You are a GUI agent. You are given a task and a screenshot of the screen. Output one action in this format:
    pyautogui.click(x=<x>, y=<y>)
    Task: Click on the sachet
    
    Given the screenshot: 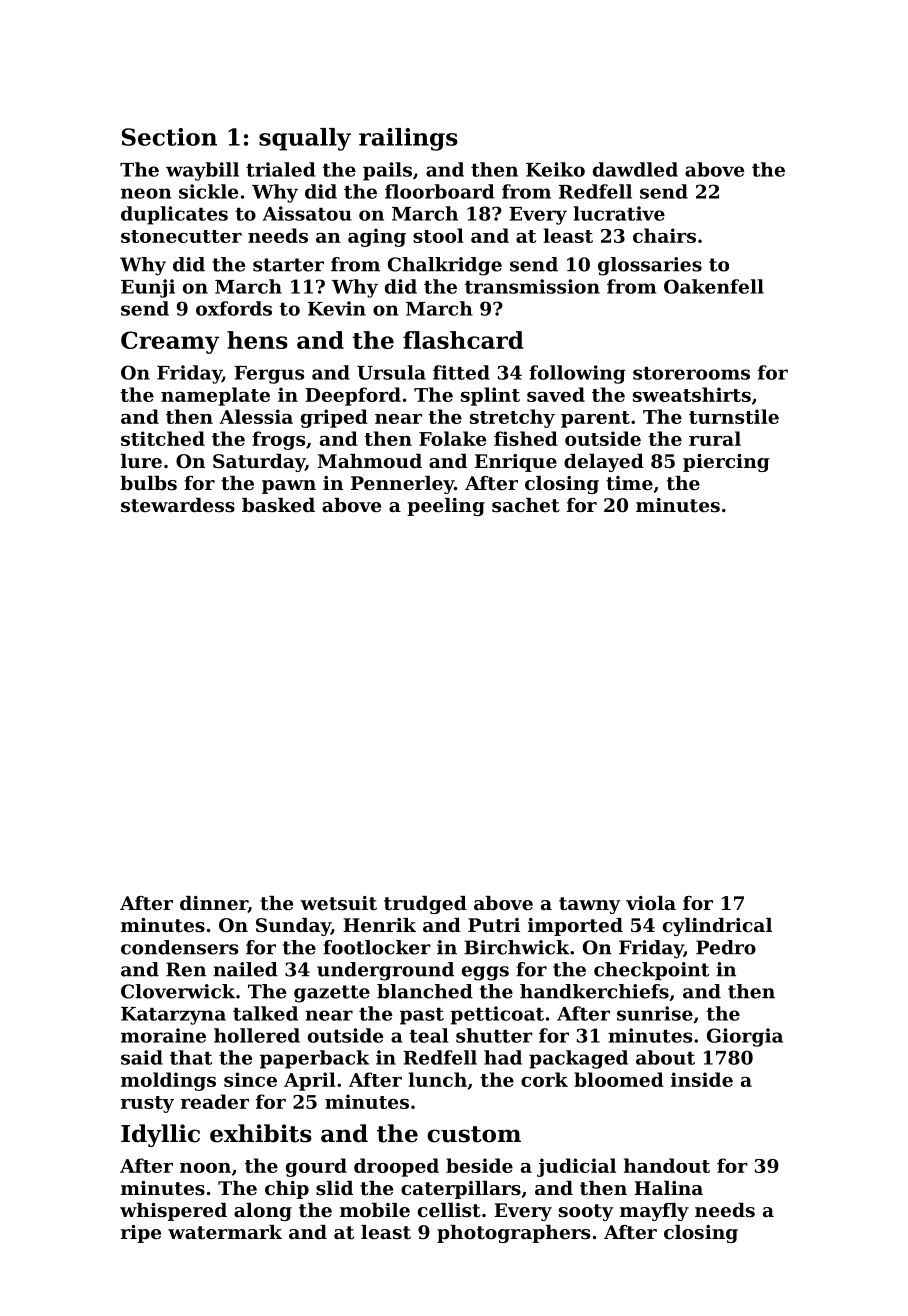 What is the action you would take?
    pyautogui.click(x=526, y=505)
